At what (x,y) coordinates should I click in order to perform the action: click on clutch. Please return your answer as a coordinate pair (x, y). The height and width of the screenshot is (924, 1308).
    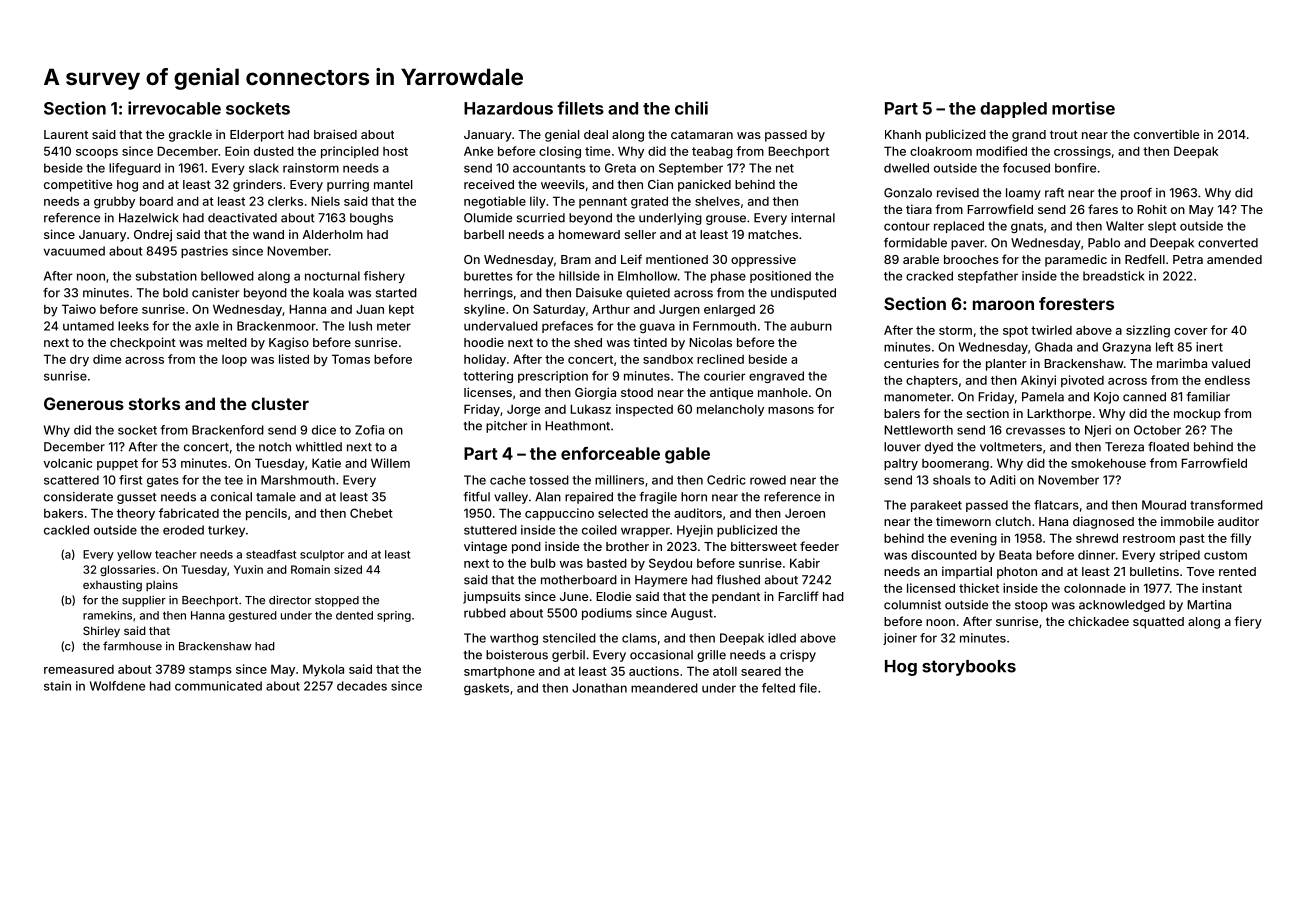
    Looking at the image, I should click on (1013, 521).
